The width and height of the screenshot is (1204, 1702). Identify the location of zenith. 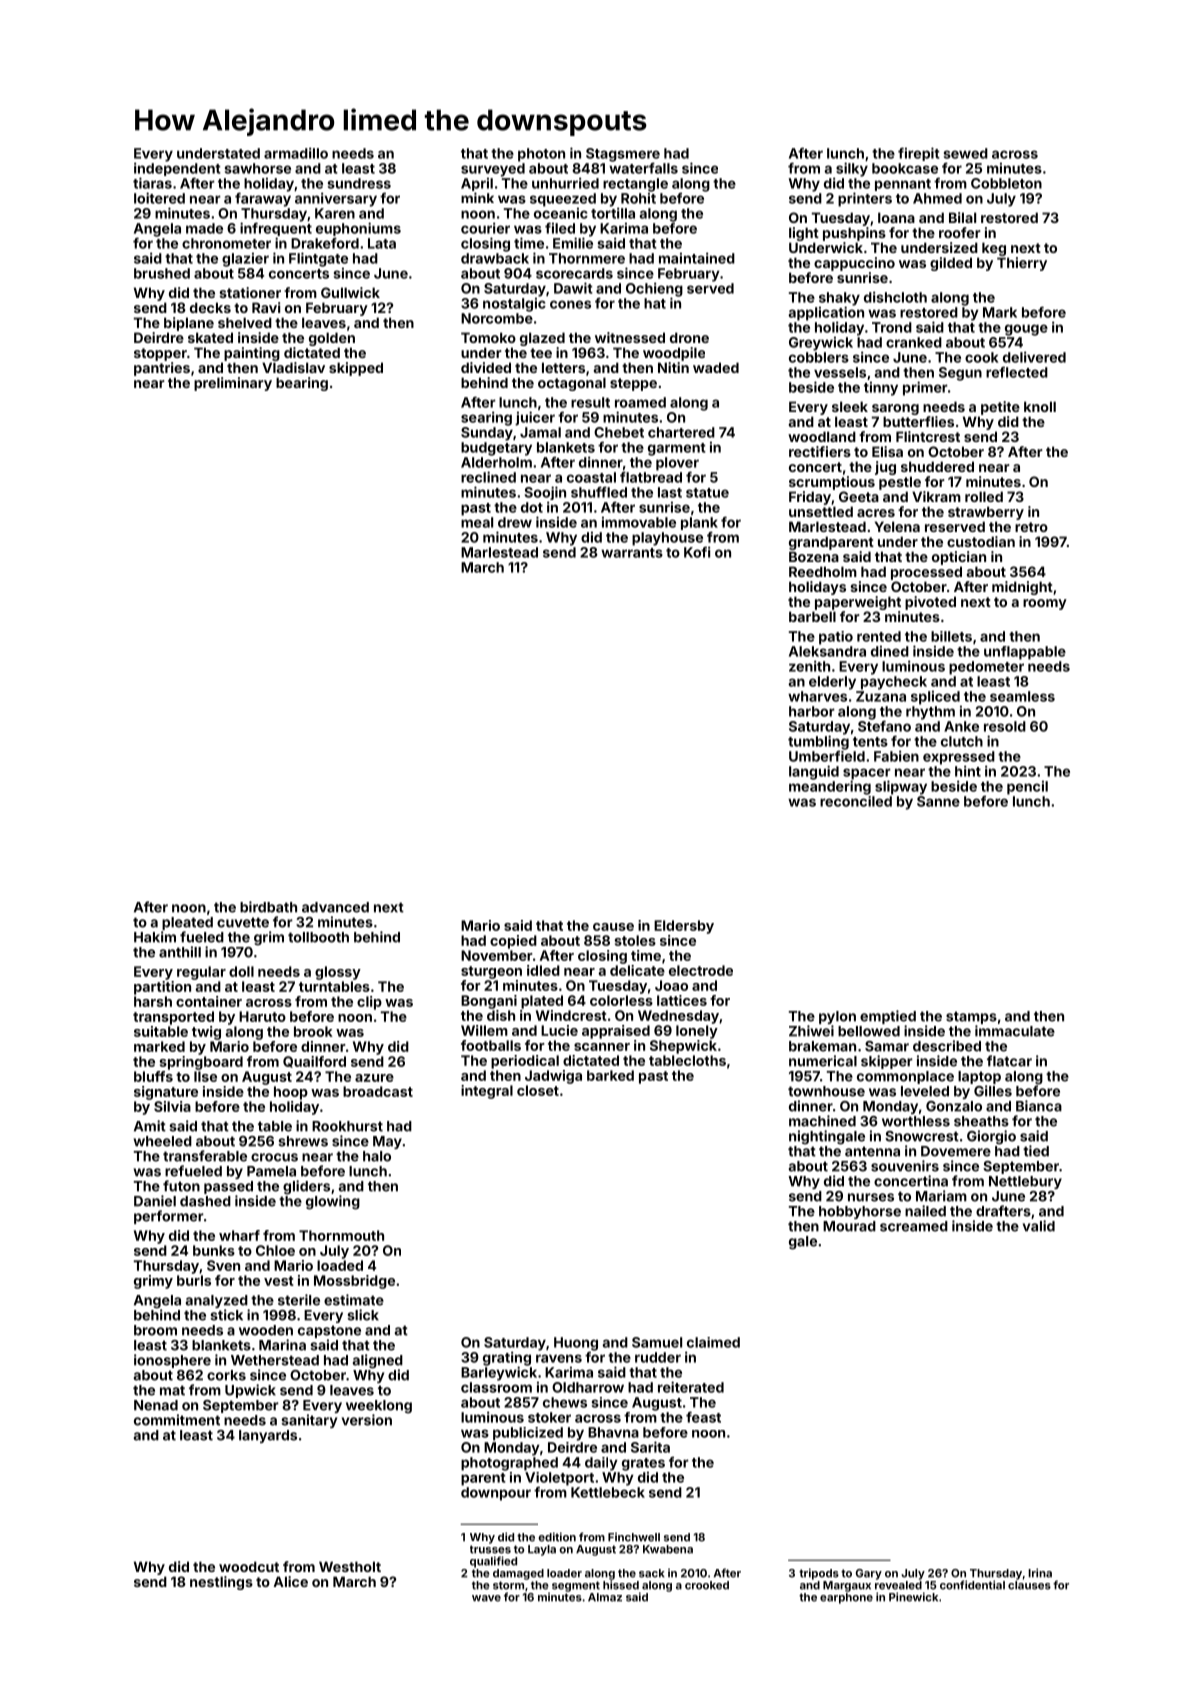
(809, 666).
